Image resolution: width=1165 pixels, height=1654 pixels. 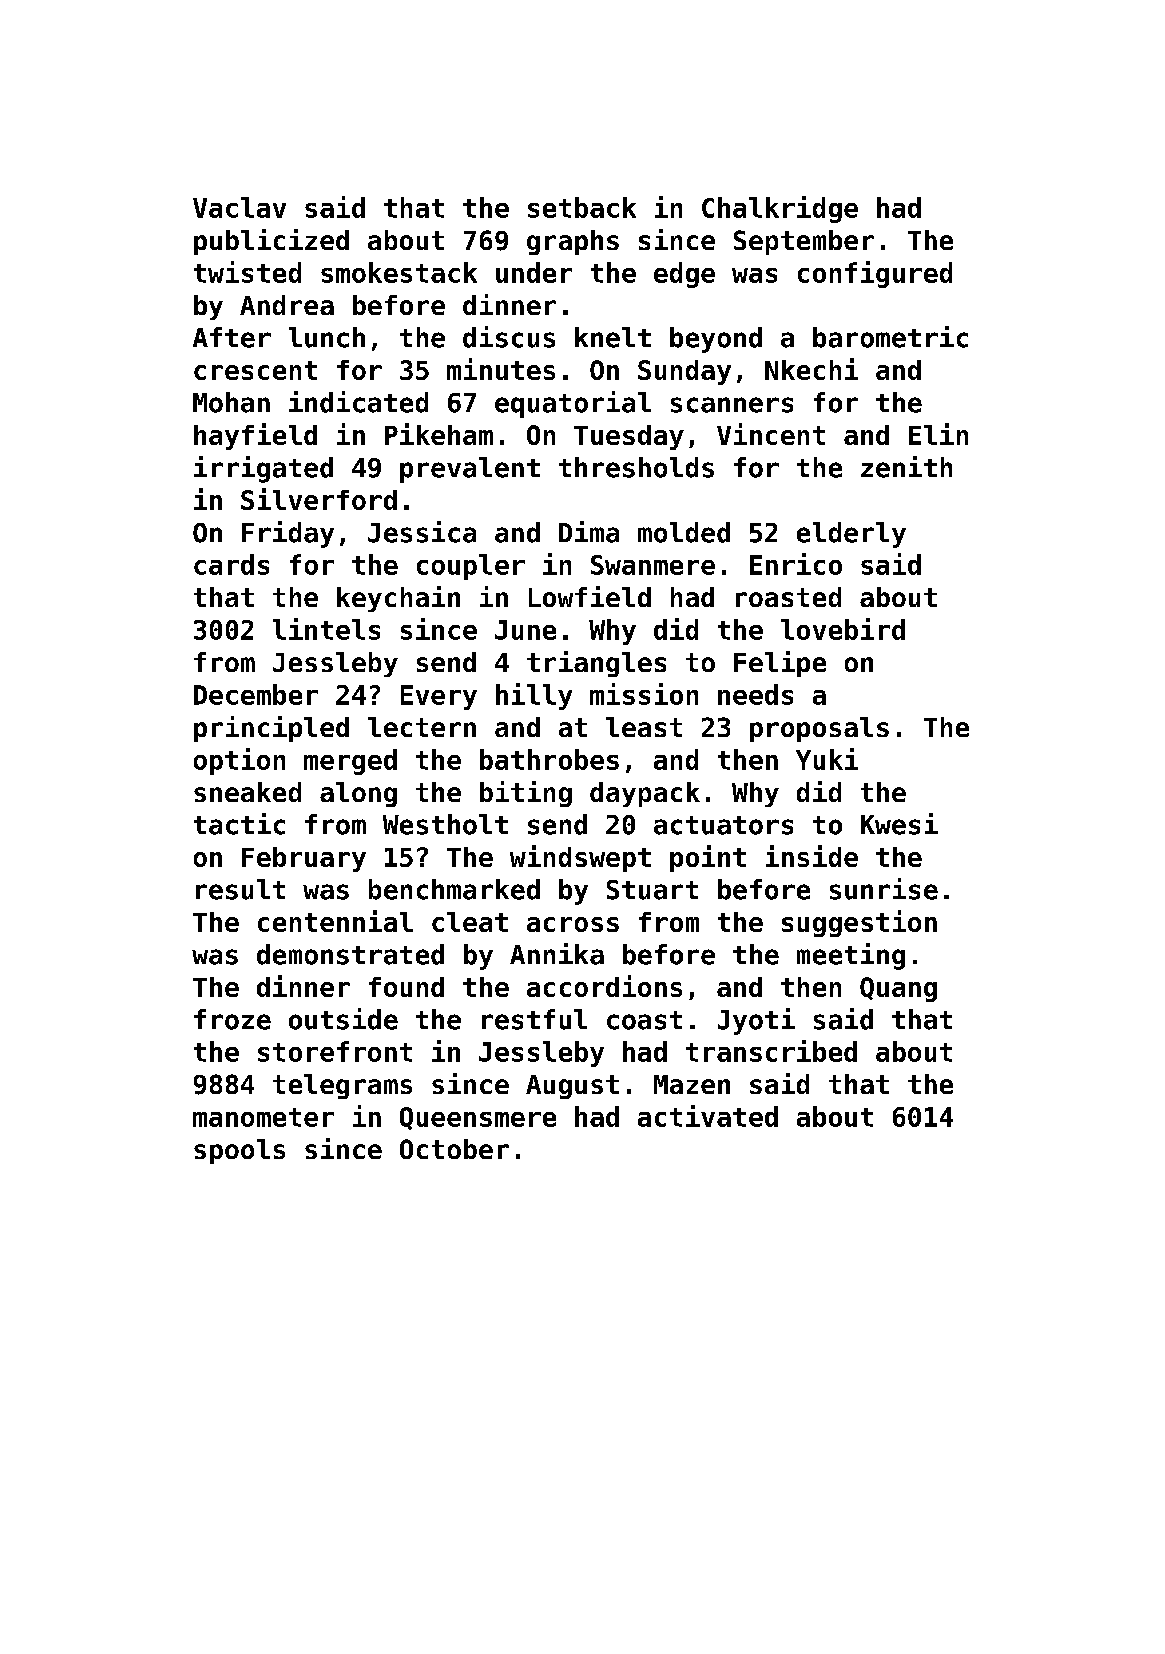 I want to click on twisted, so click(x=247, y=272).
